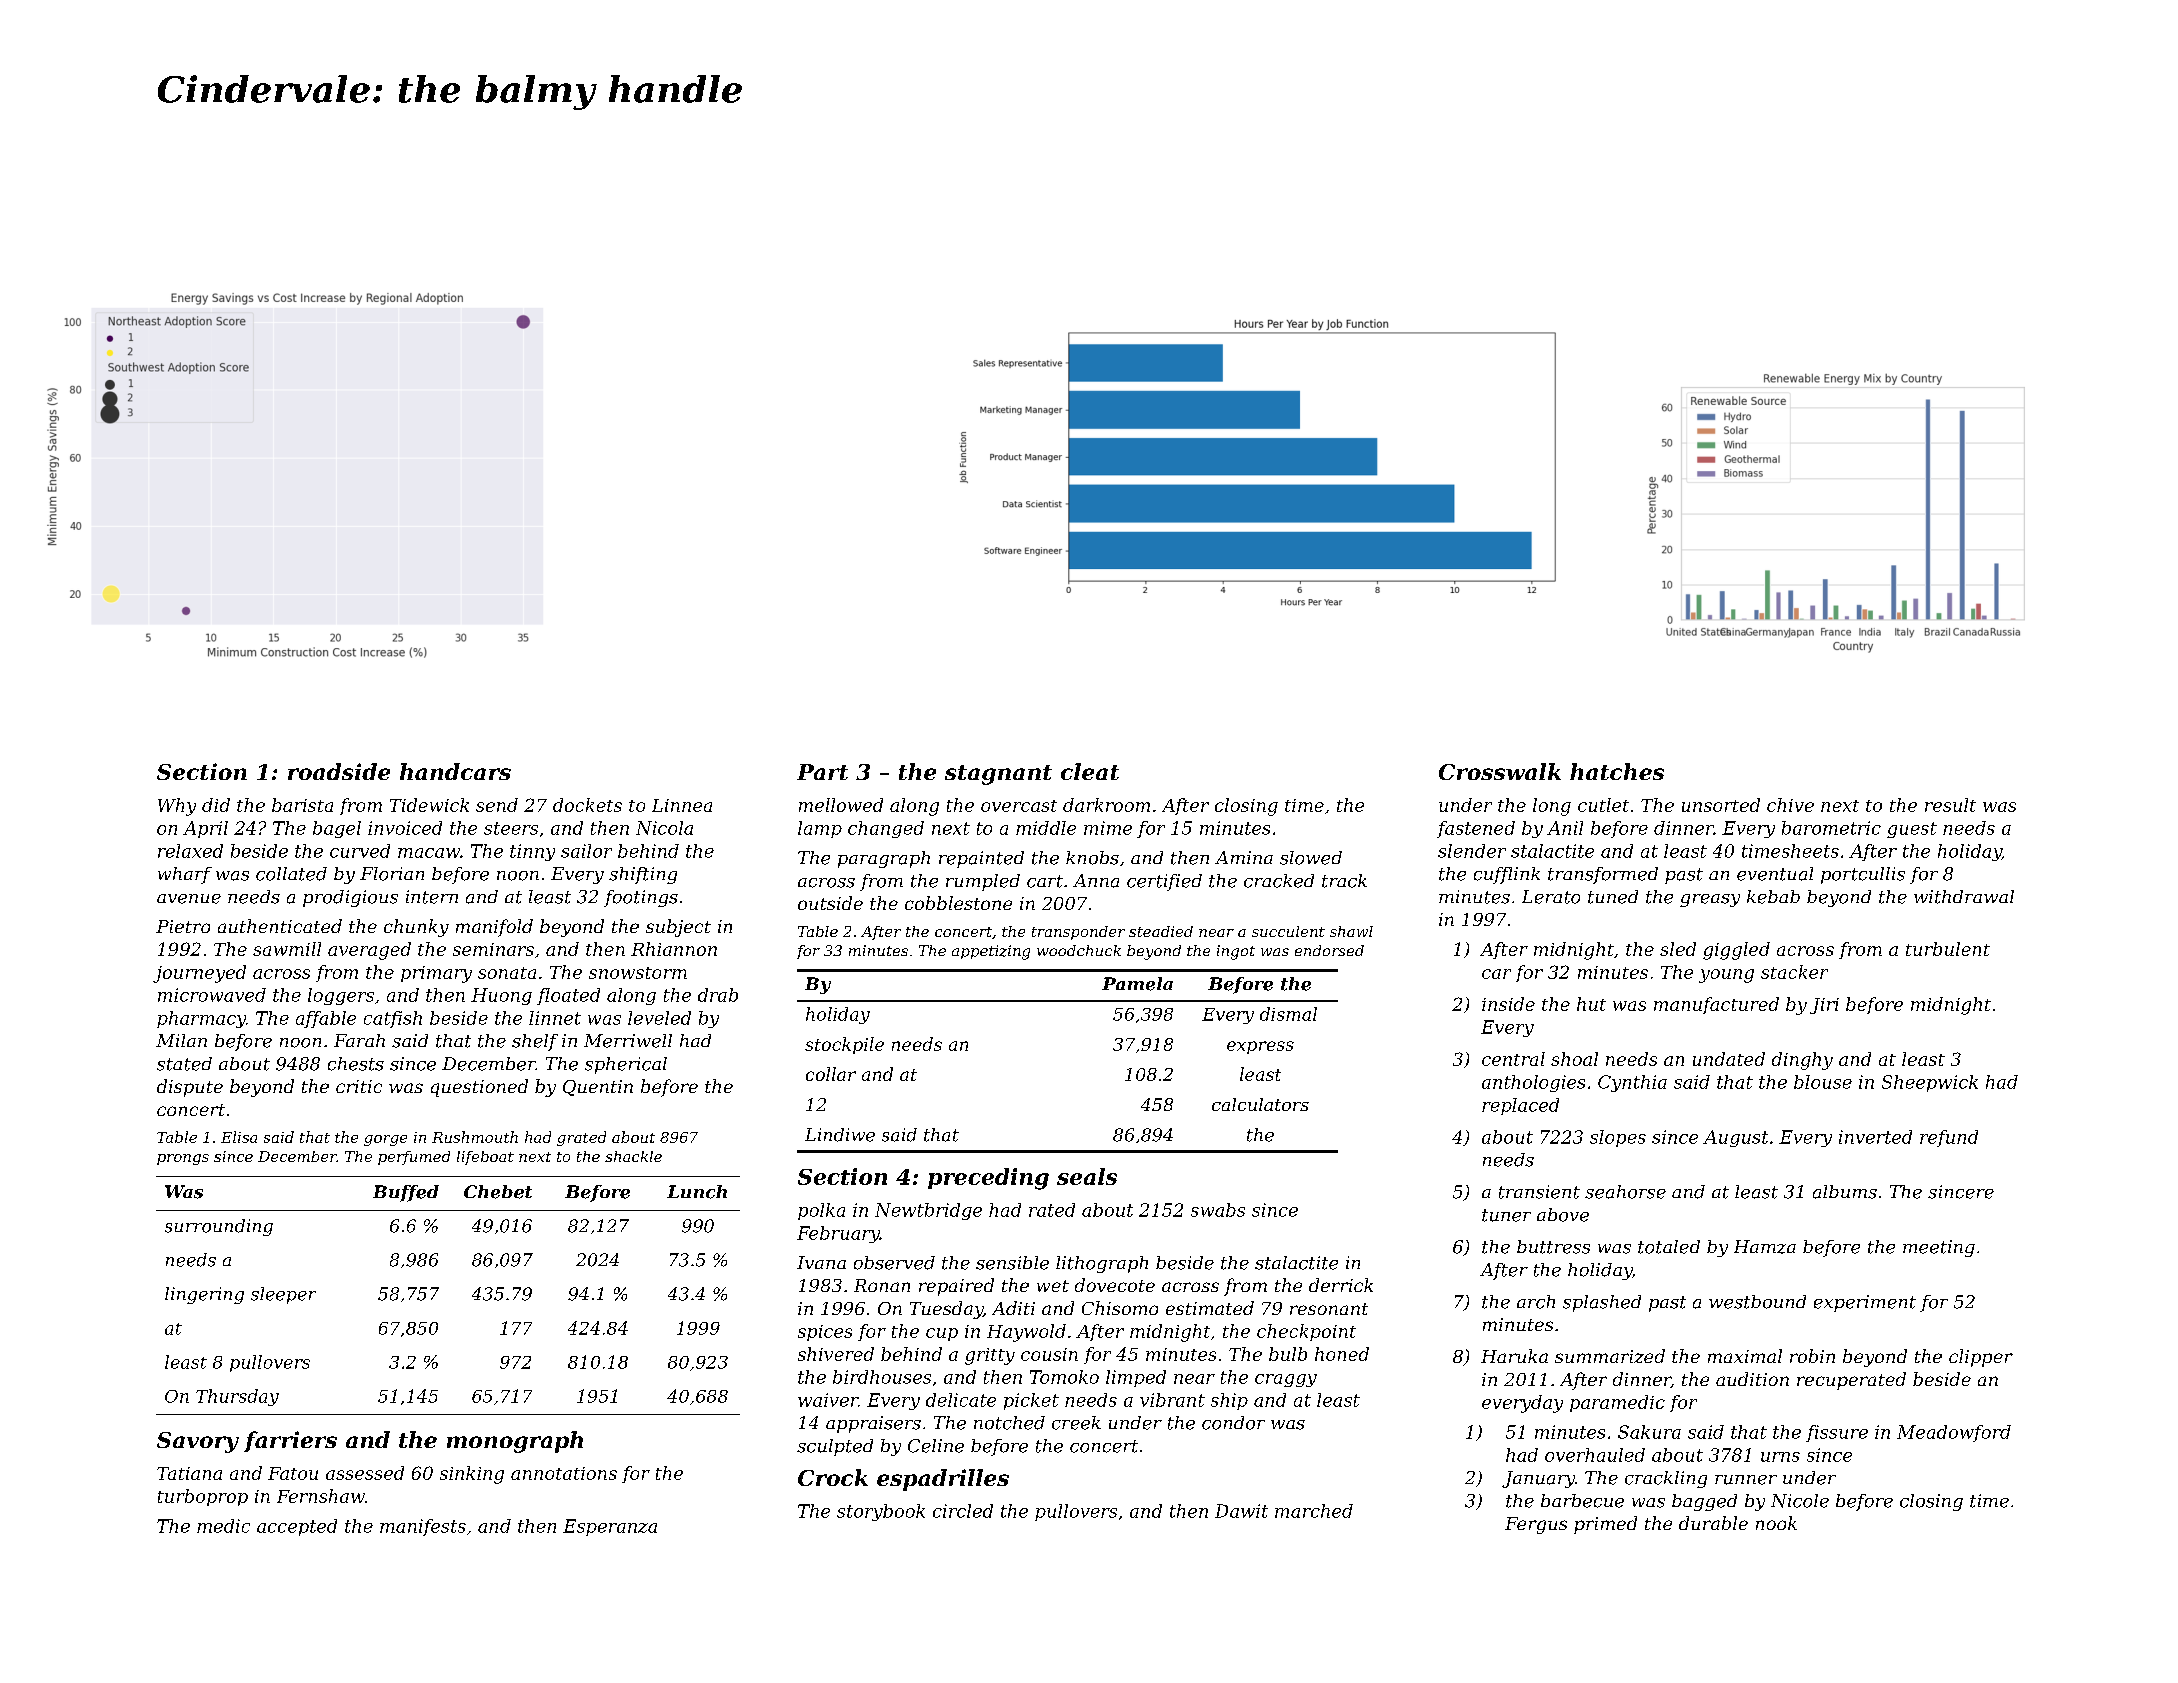 The height and width of the screenshot is (1683, 2178). I want to click on shelf, so click(535, 1042).
